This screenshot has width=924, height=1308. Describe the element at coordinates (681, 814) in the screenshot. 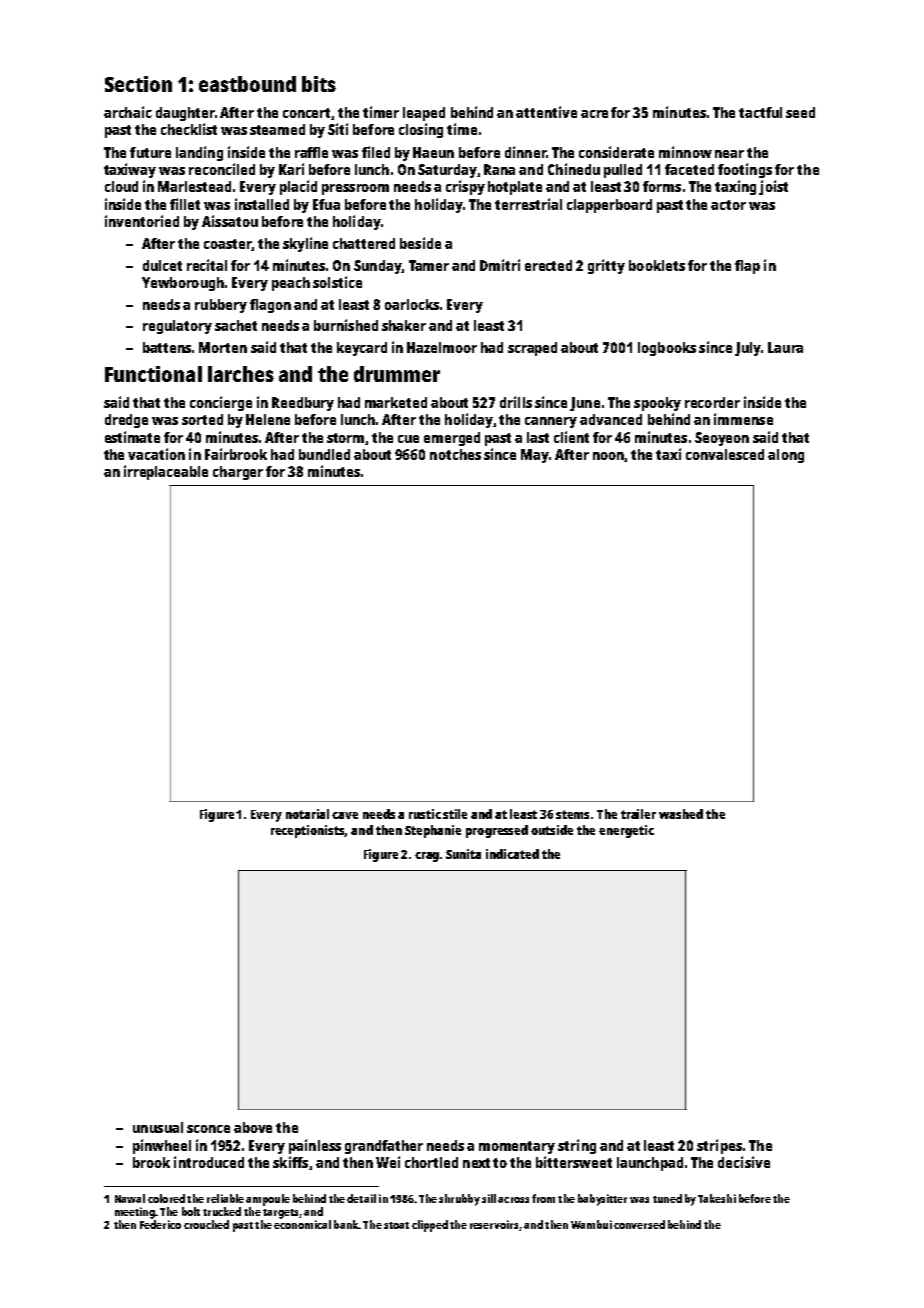

I see `washed` at that location.
